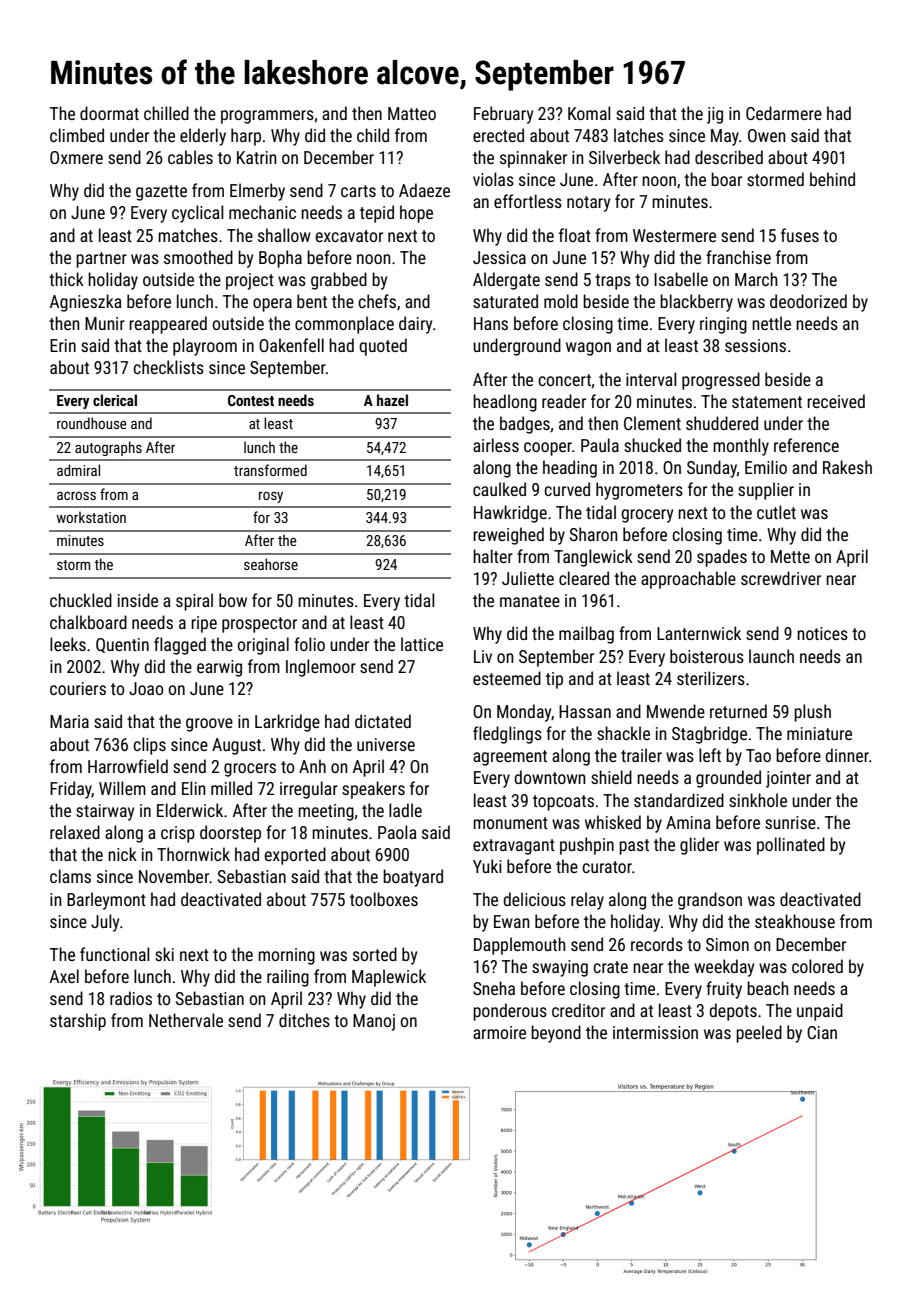 The width and height of the page is (924, 1308). I want to click on sorted, so click(375, 954).
